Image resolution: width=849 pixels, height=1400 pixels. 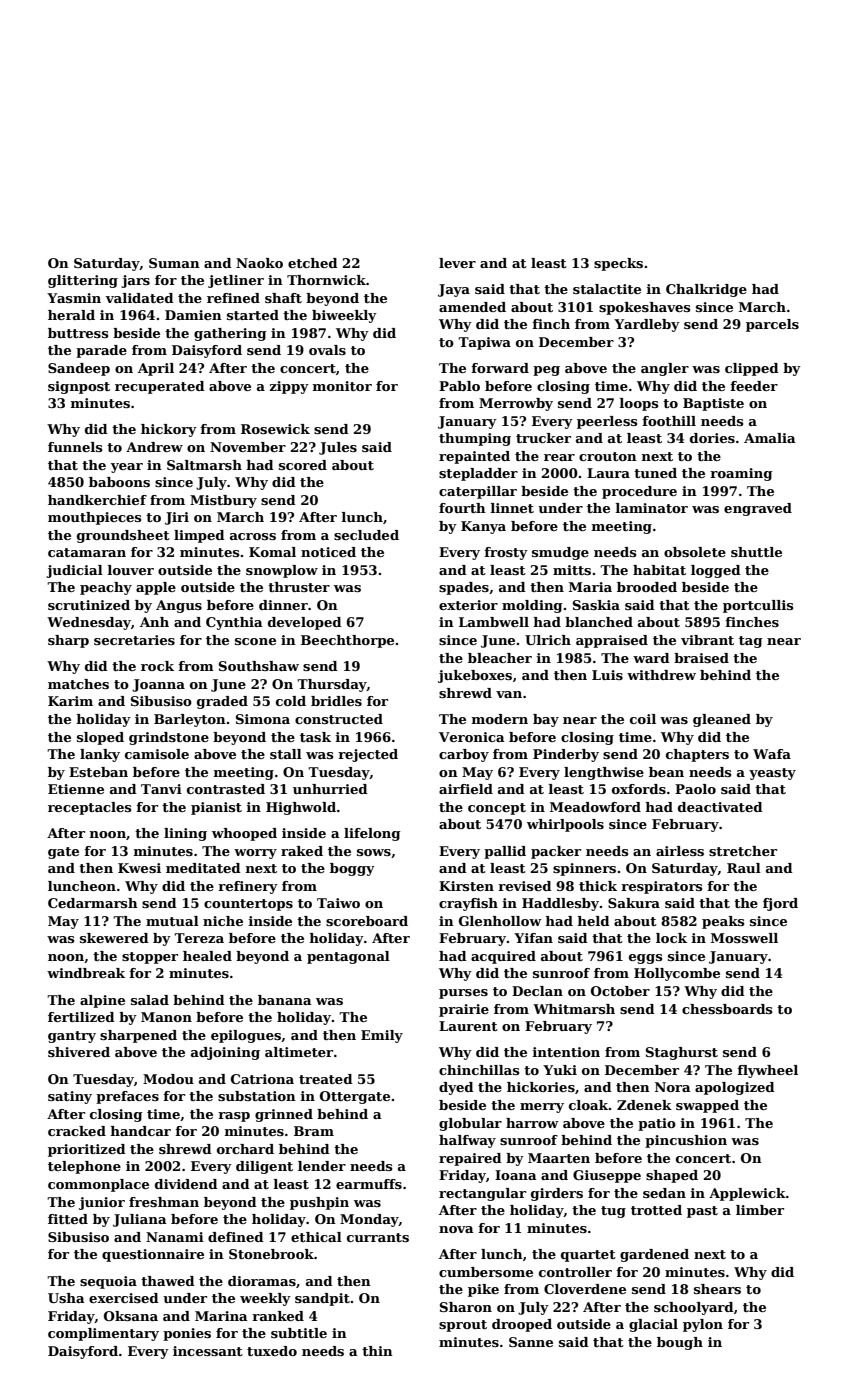 I want to click on thin, so click(x=377, y=1351).
